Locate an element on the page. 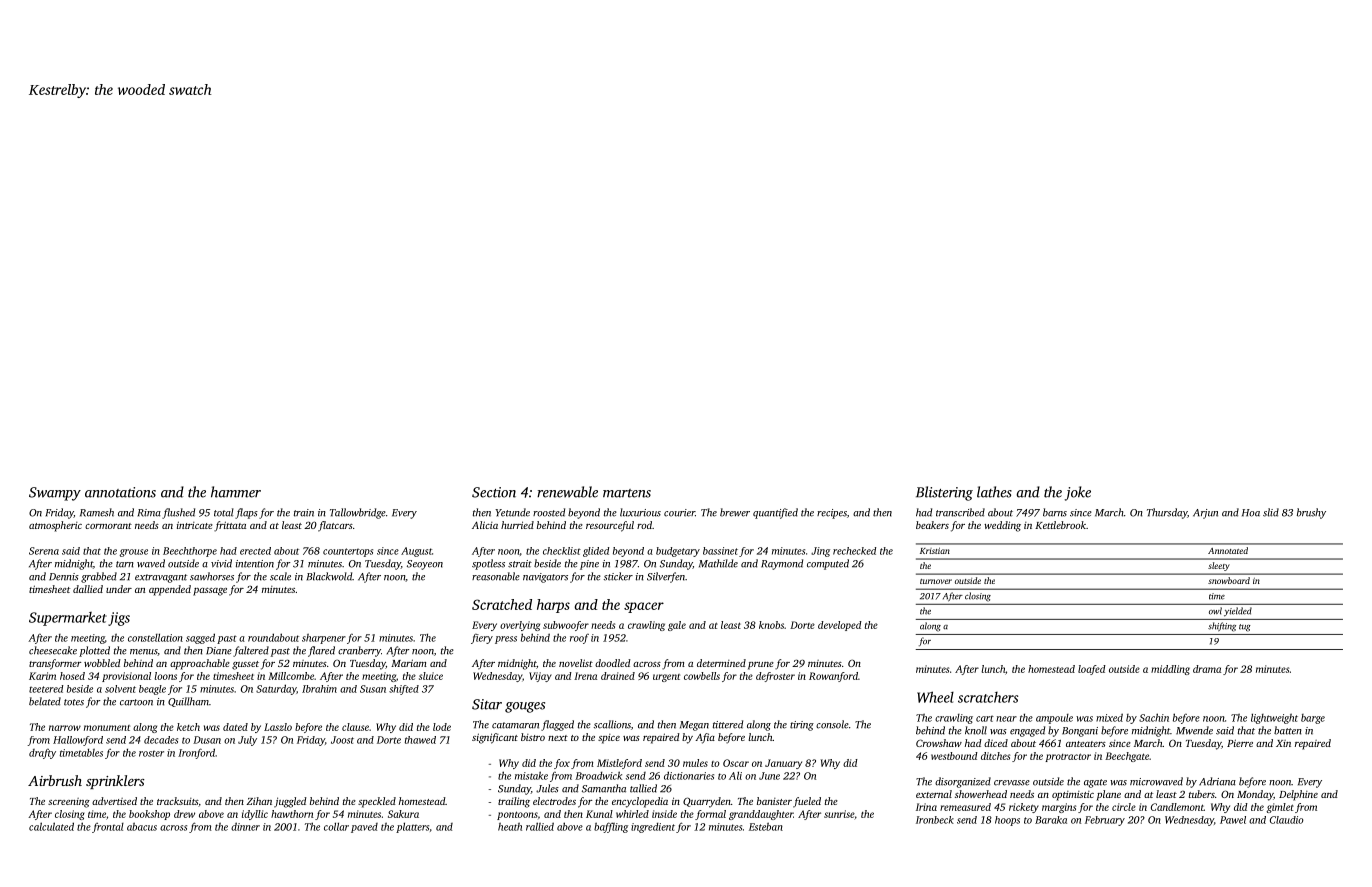  overlying is located at coordinates (520, 626).
